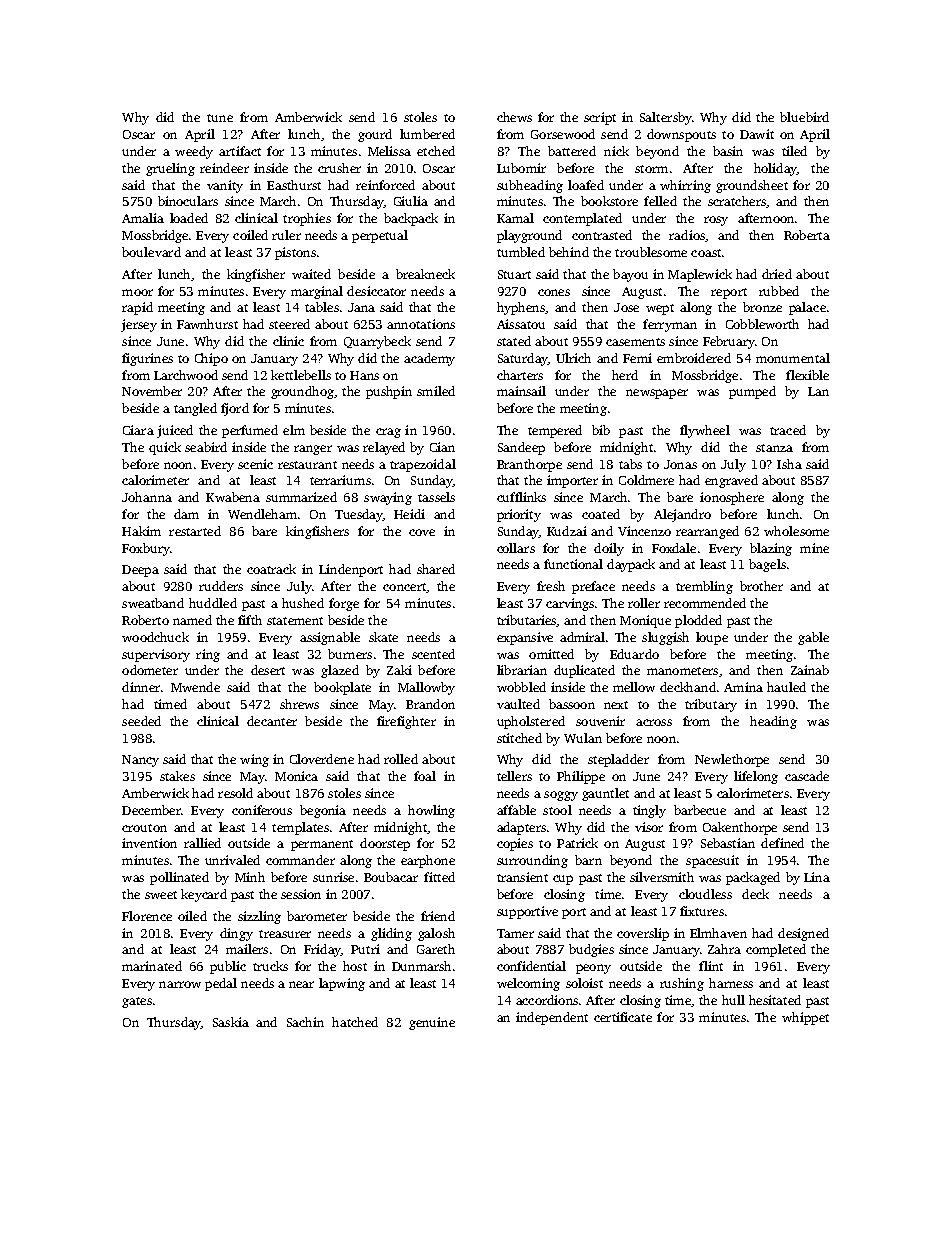 Image resolution: width=952 pixels, height=1233 pixels. I want to click on cufflinks, so click(521, 497).
